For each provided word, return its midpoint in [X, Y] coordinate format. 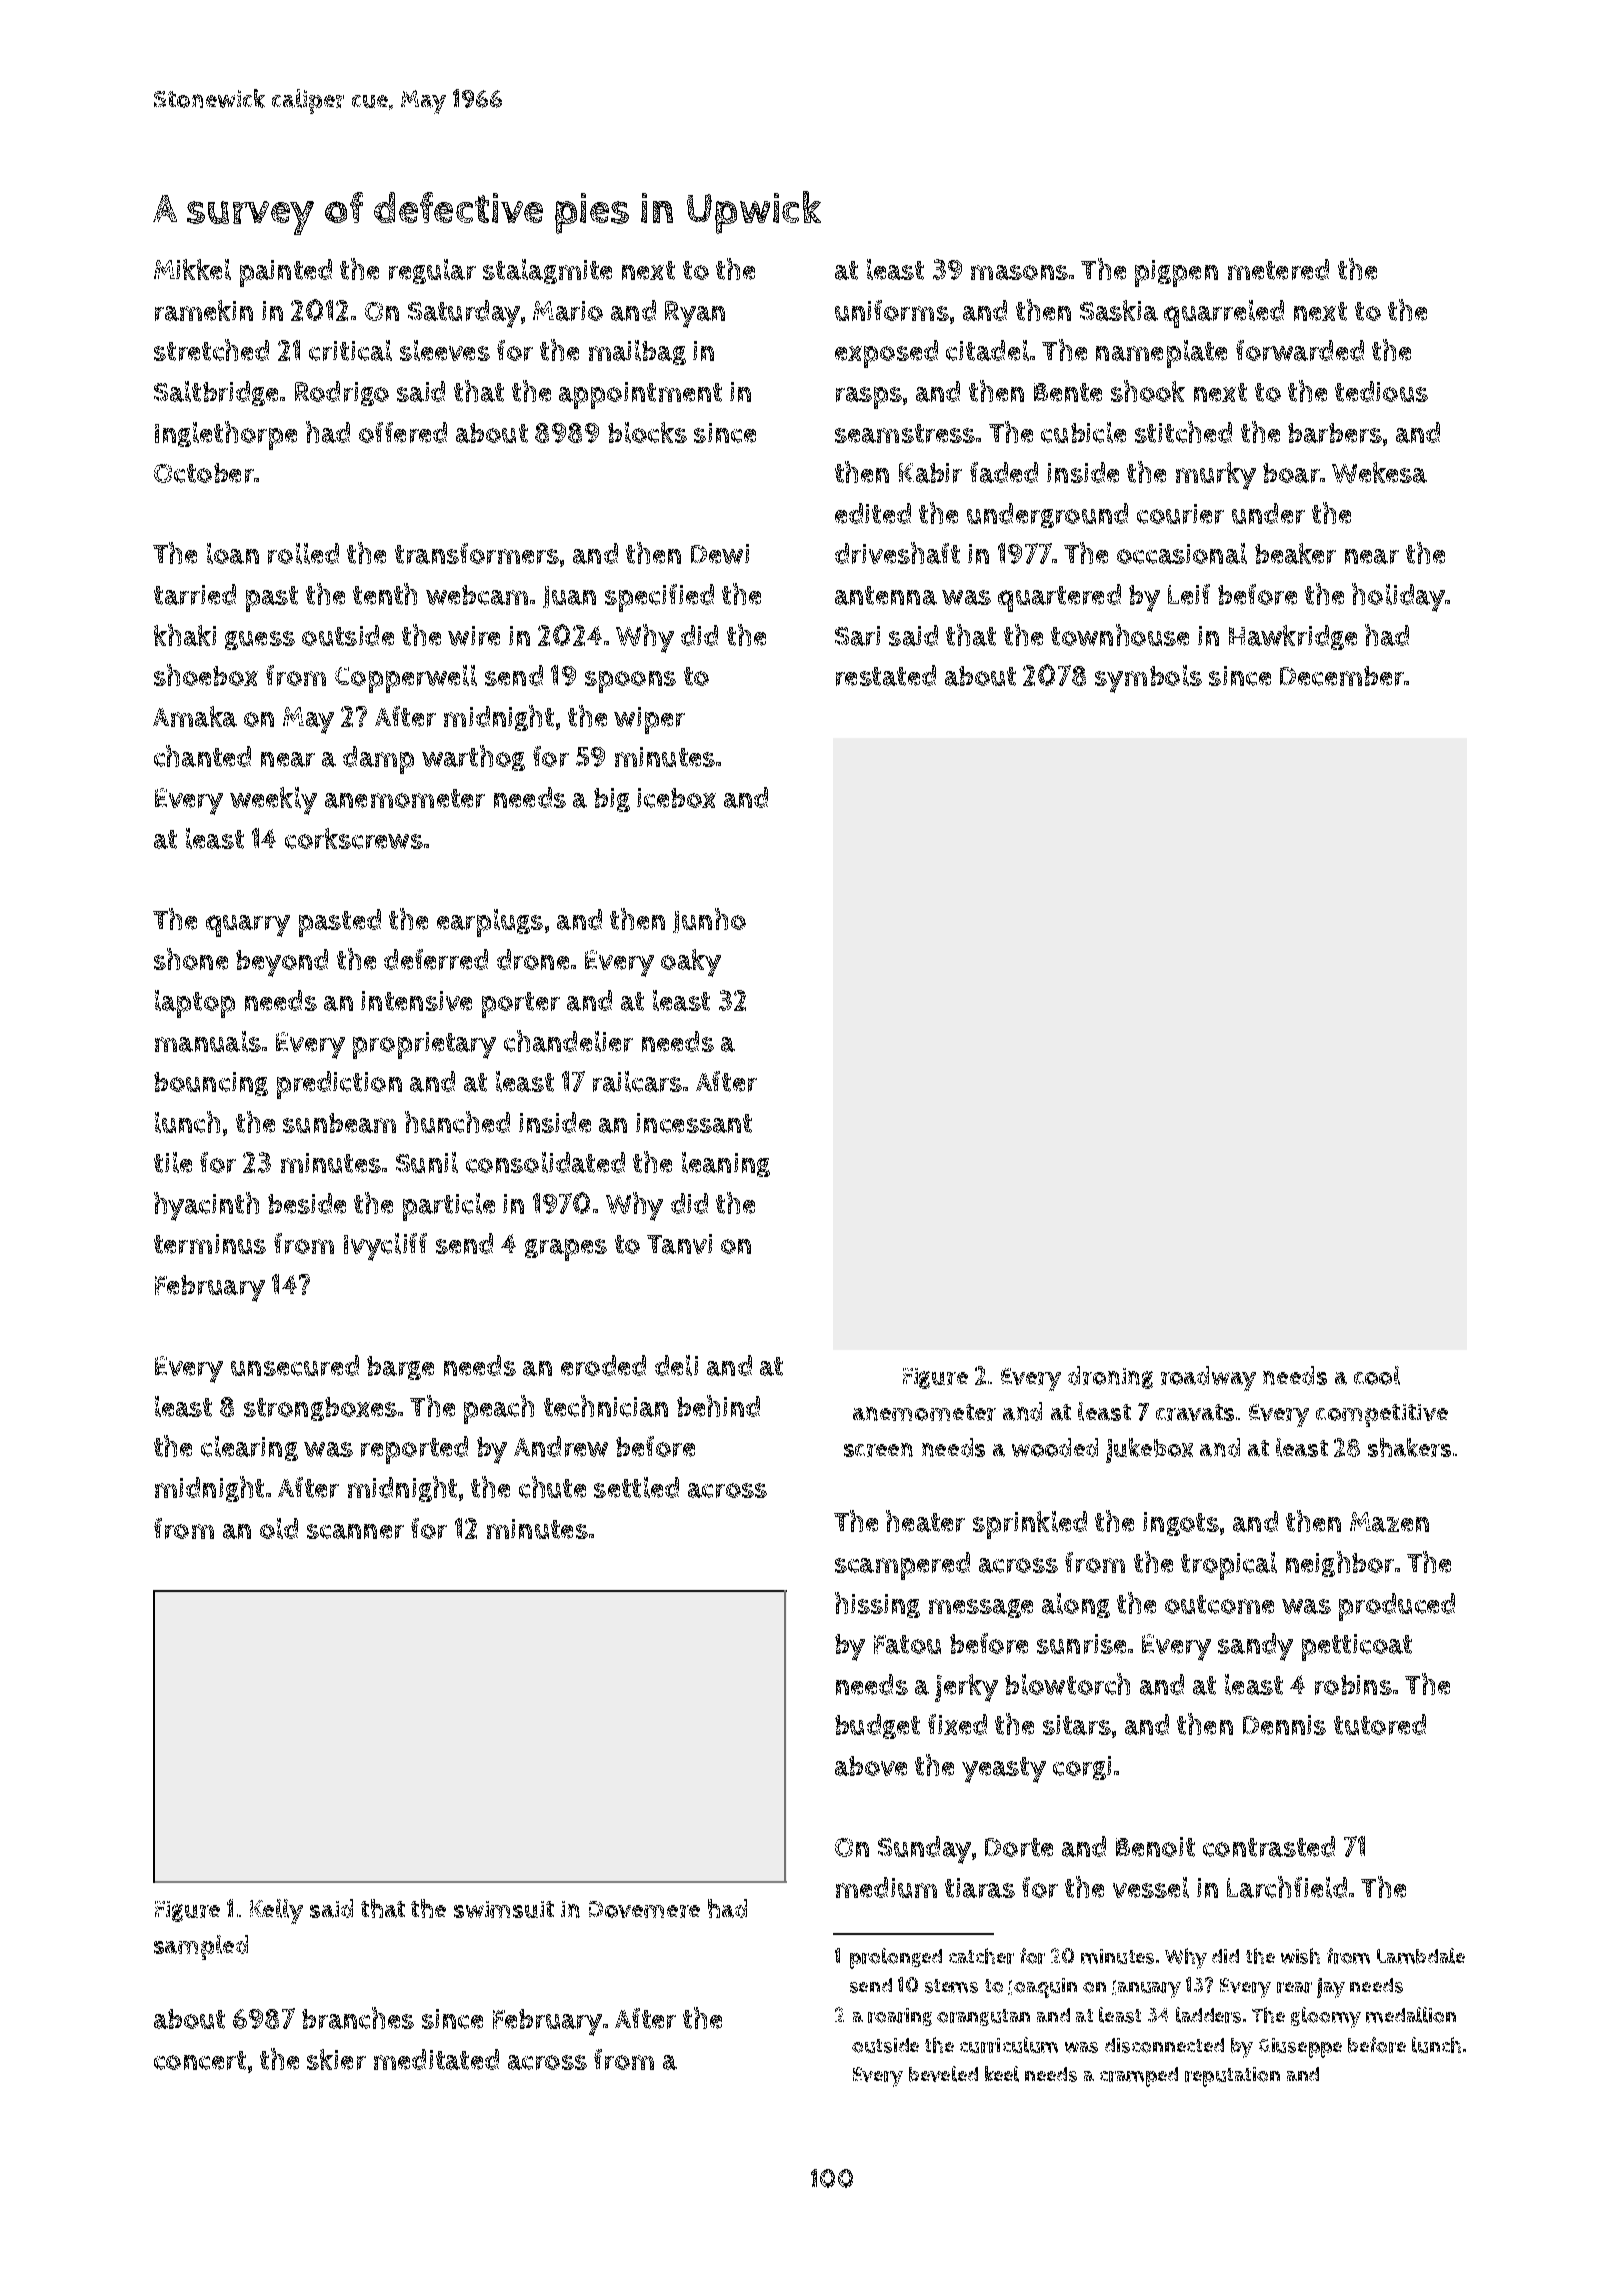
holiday [1398, 597]
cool [1377, 1375]
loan [233, 553]
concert [200, 2060]
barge [400, 1368]
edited [873, 513]
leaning [726, 1164]
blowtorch [1067, 1684]
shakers [1409, 1447]
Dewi [720, 554]
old [279, 1528]
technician [606, 1406]
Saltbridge [216, 393]
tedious [1381, 391]
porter [521, 1005]
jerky [966, 1688]
